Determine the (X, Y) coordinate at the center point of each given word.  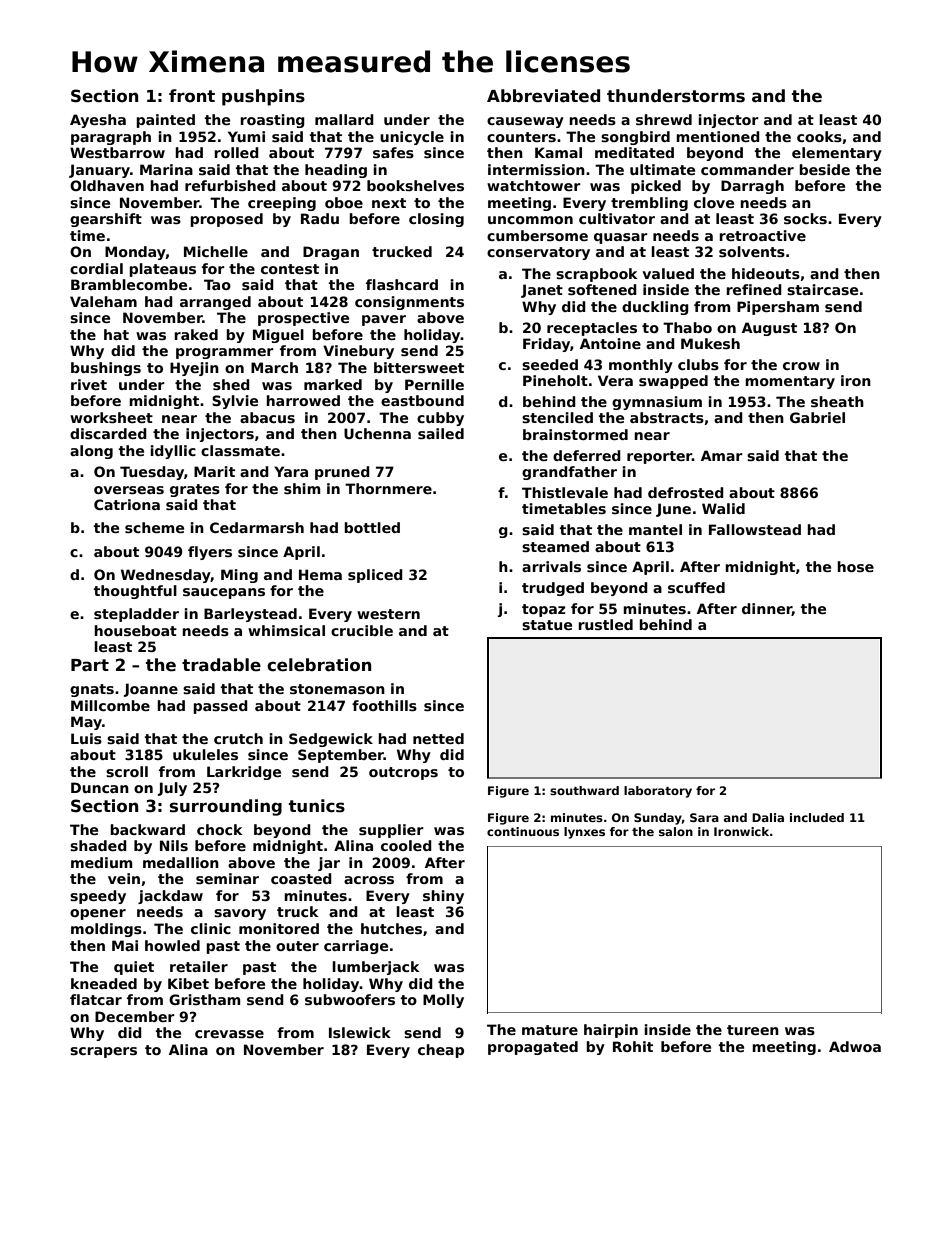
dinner (767, 609)
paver (384, 320)
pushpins (263, 97)
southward (584, 790)
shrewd (664, 119)
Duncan (100, 787)
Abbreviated (543, 96)
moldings (106, 930)
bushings (106, 369)
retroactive (762, 235)
